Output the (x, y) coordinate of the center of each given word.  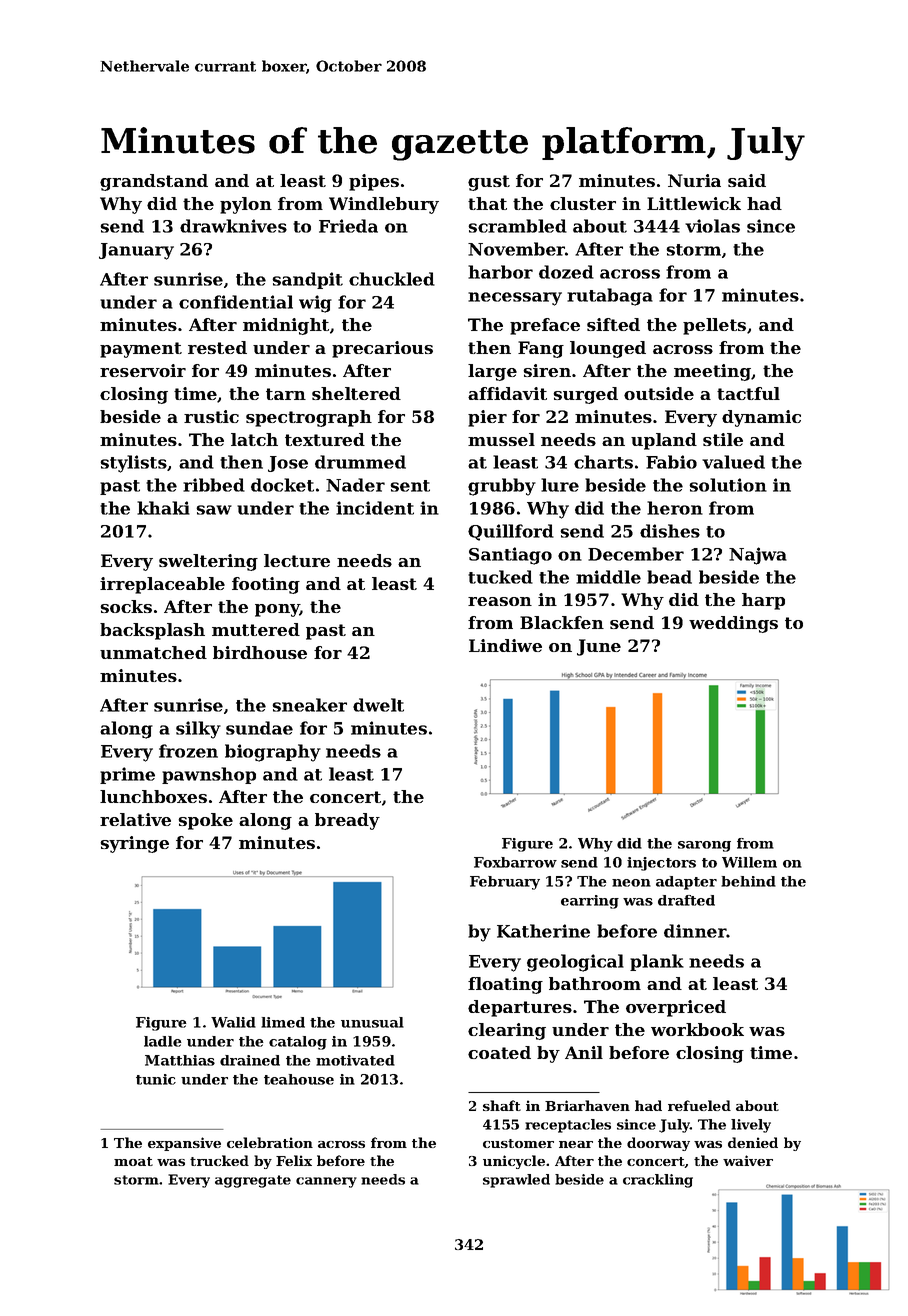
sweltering (208, 562)
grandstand (154, 182)
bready (347, 821)
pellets (714, 326)
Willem (749, 862)
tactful (748, 393)
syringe (134, 844)
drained (250, 1060)
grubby (502, 487)
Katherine (543, 931)
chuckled (392, 279)
